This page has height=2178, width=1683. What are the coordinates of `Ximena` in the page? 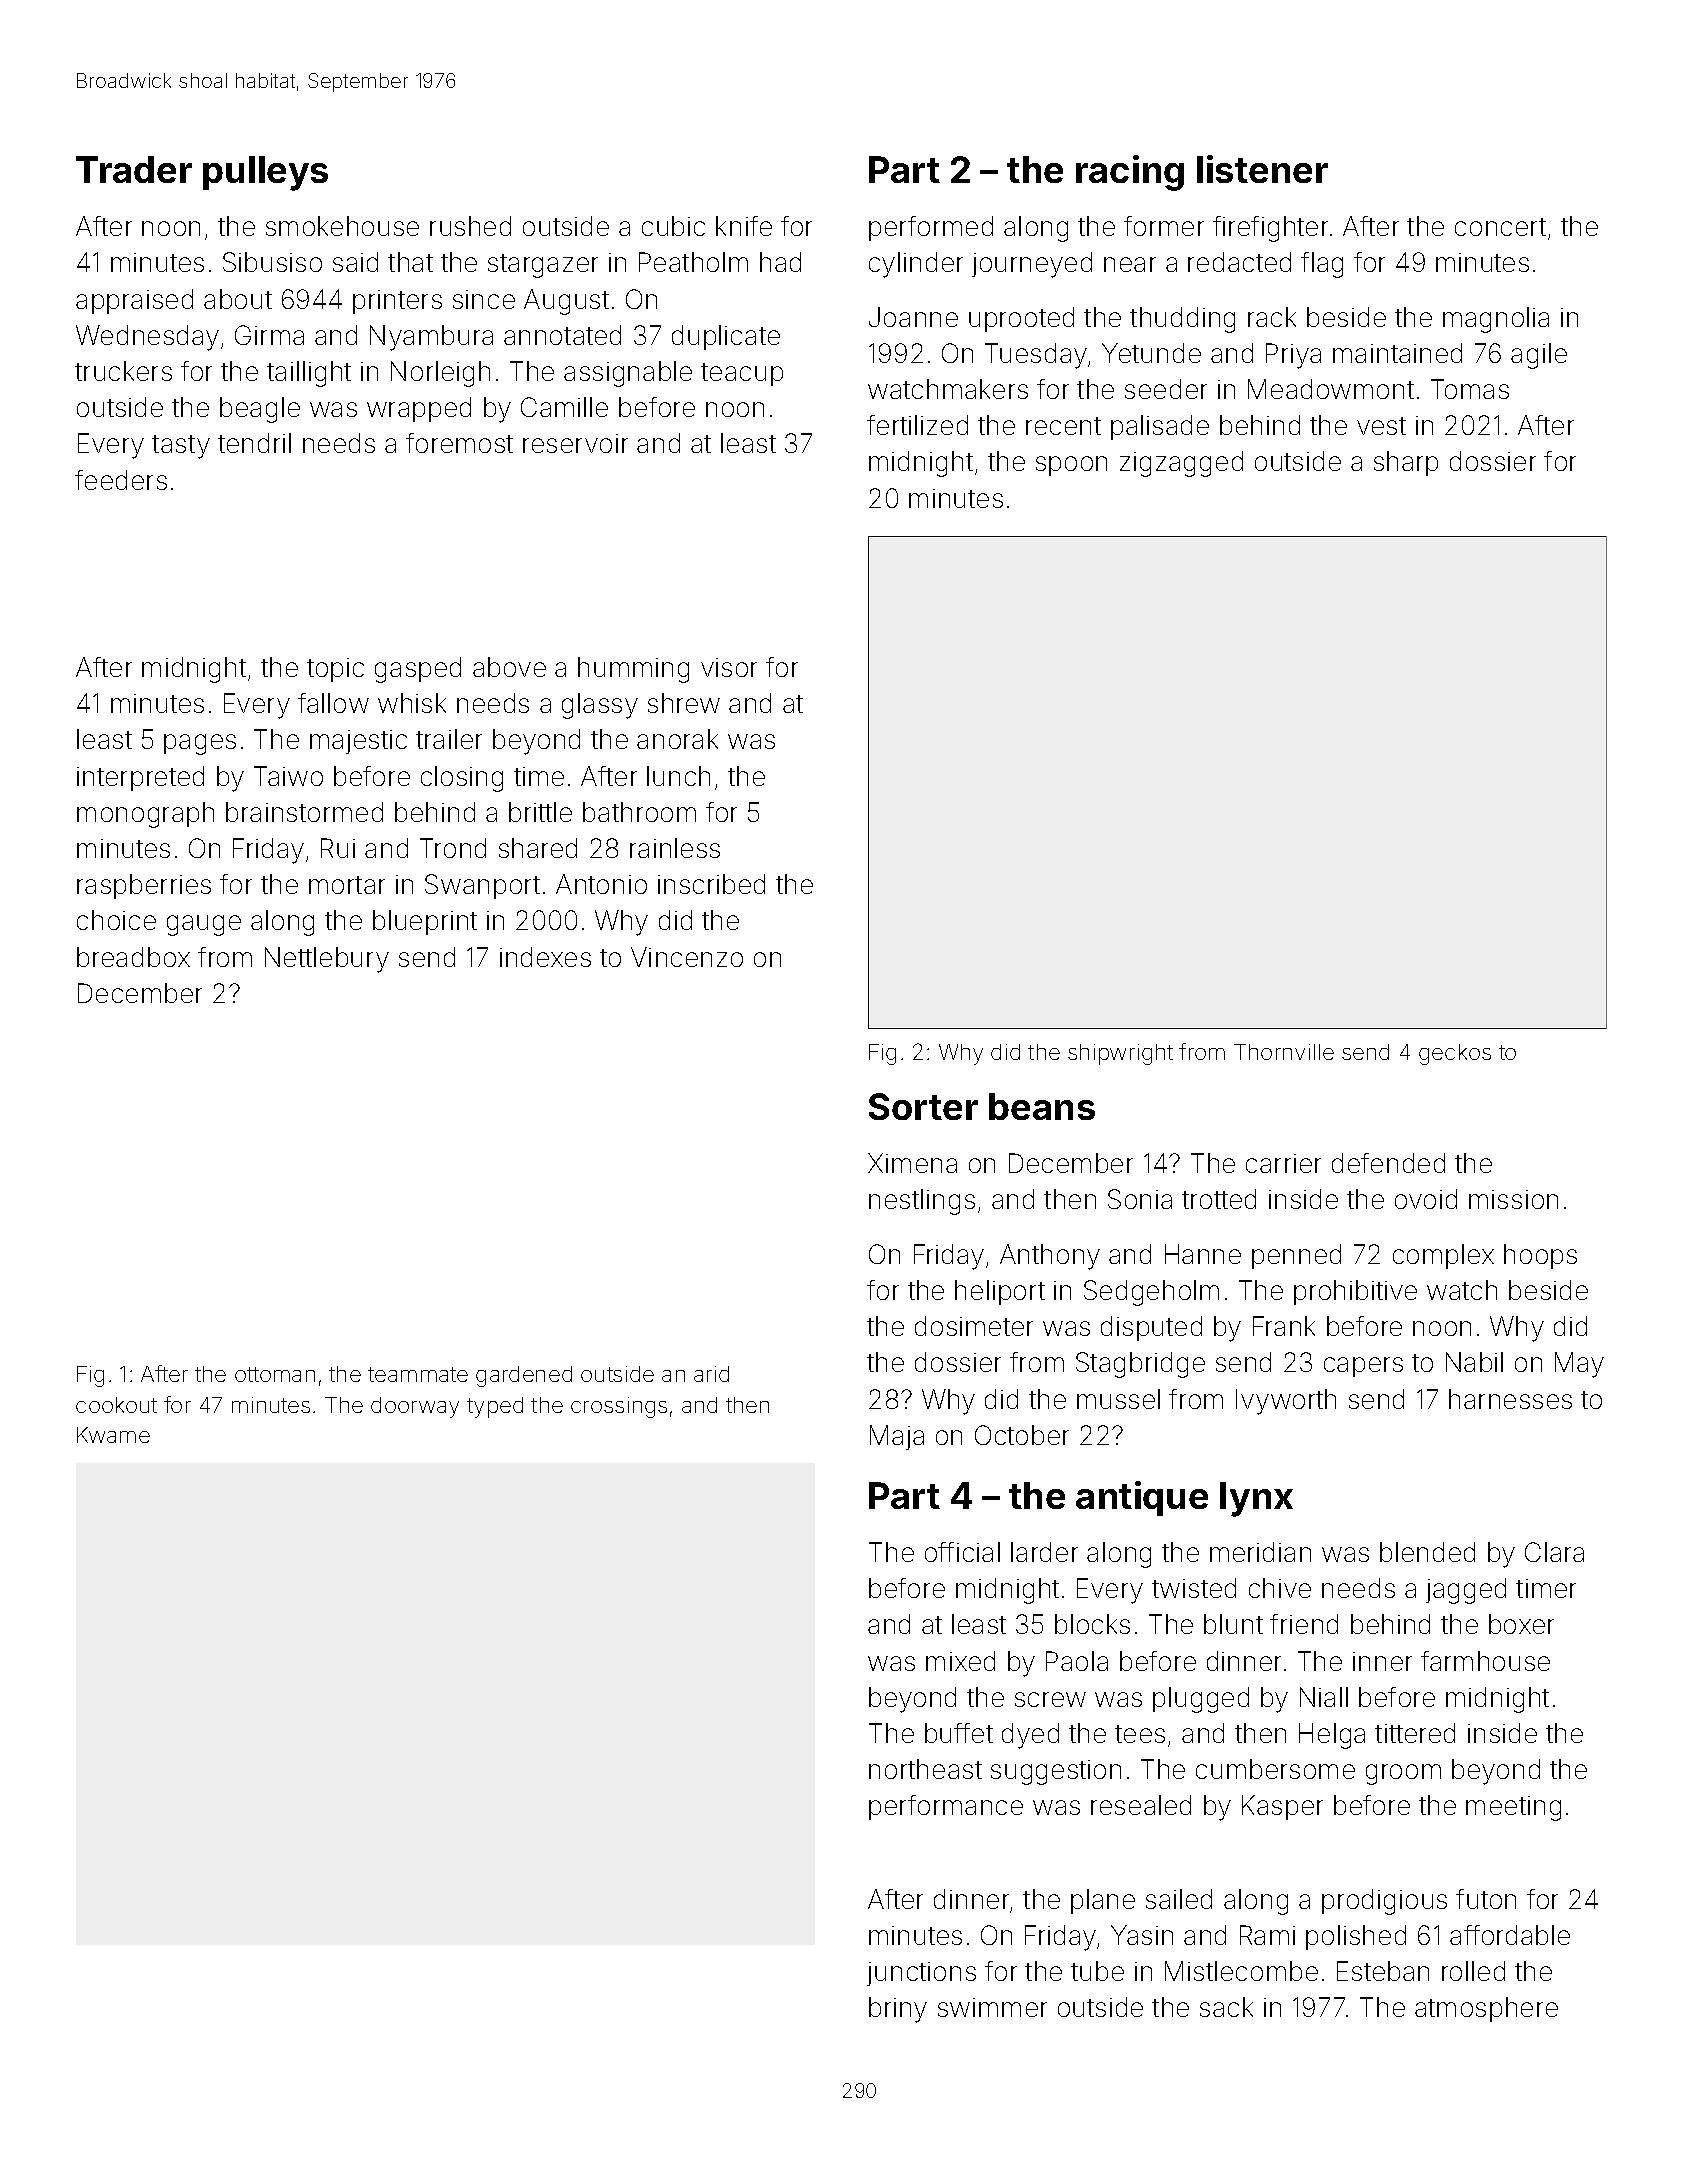 It's located at (912, 1163).
